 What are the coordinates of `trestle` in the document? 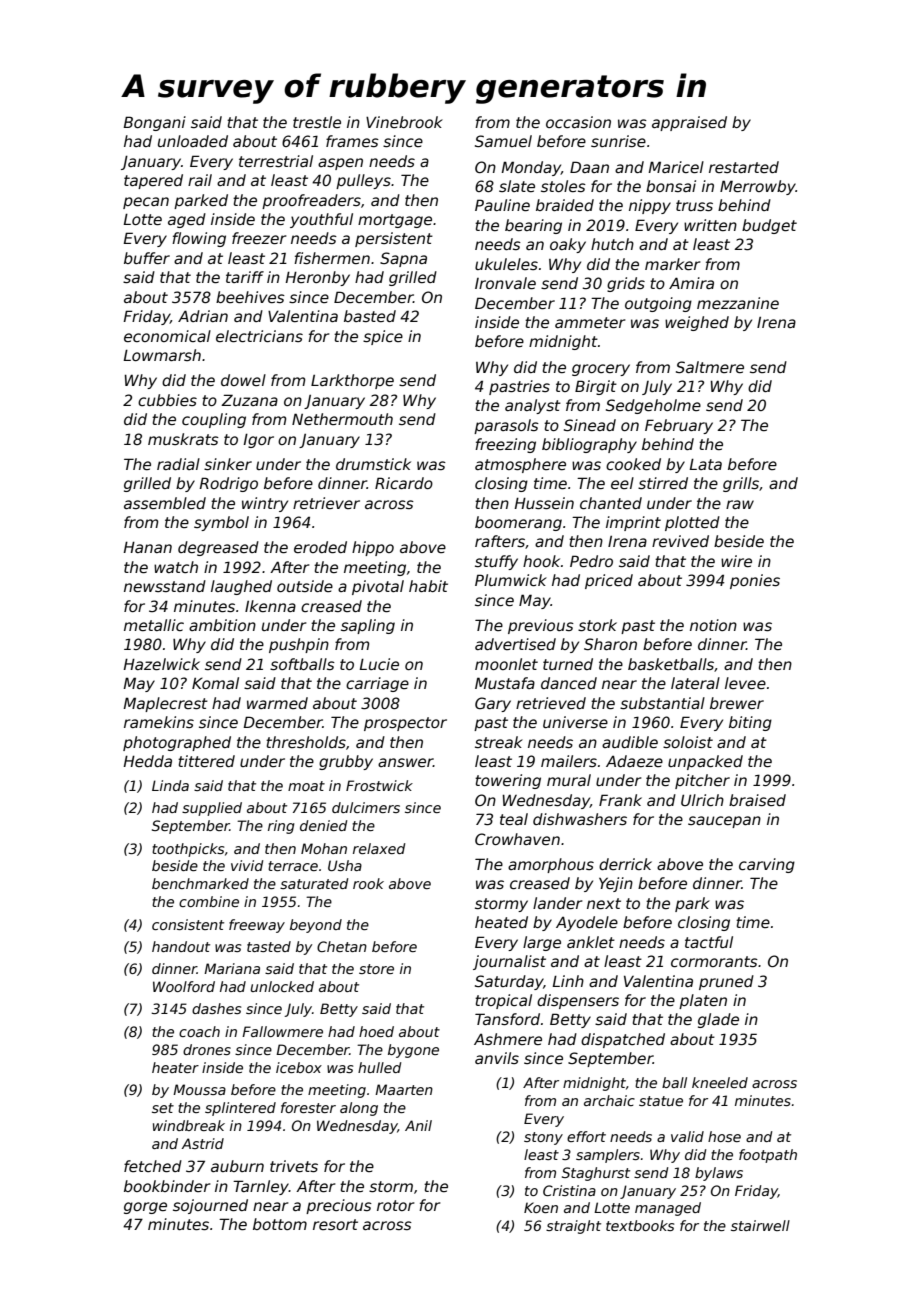 It's located at (317, 122).
